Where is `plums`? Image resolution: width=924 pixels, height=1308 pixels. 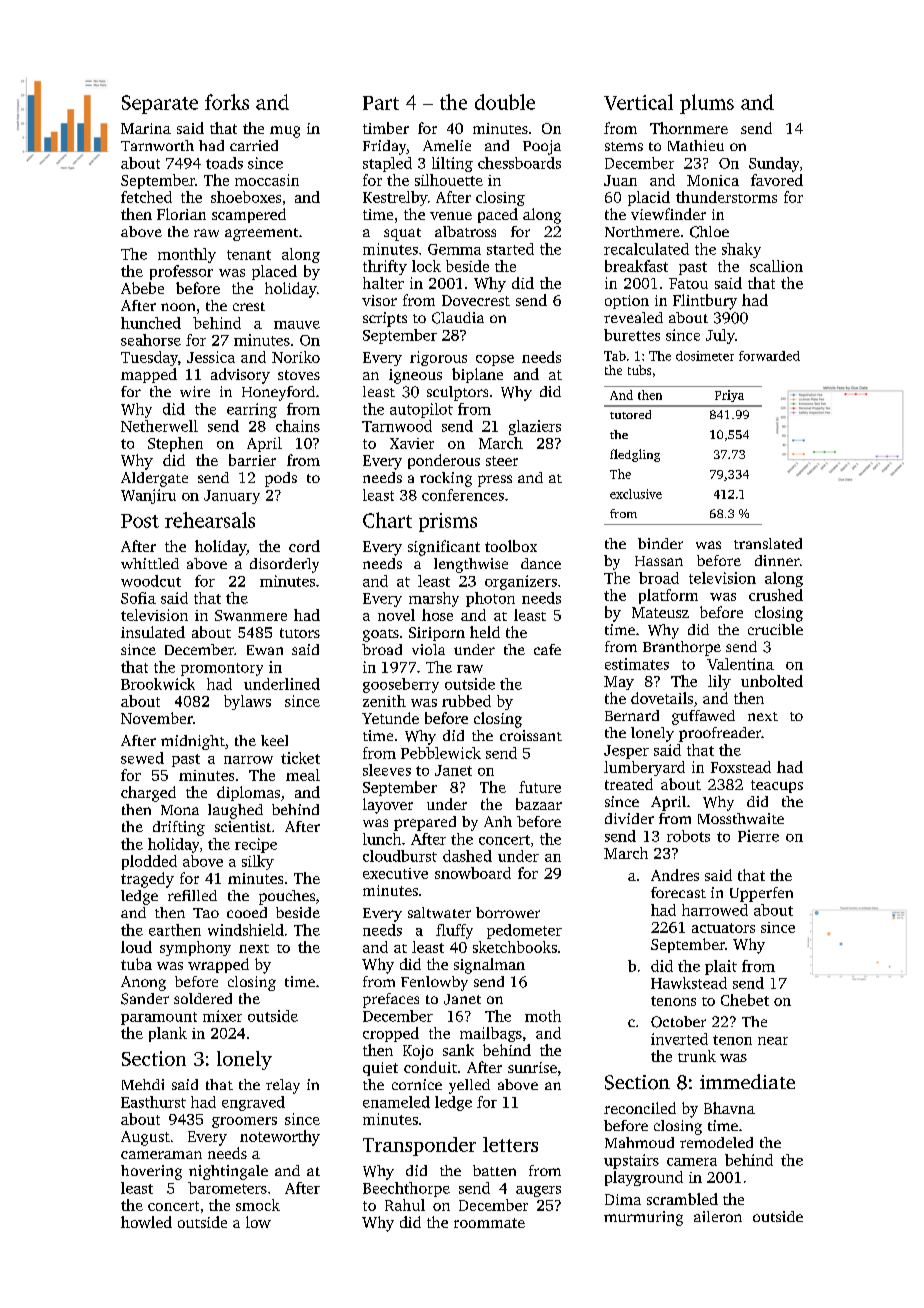 plums is located at coordinates (707, 104).
